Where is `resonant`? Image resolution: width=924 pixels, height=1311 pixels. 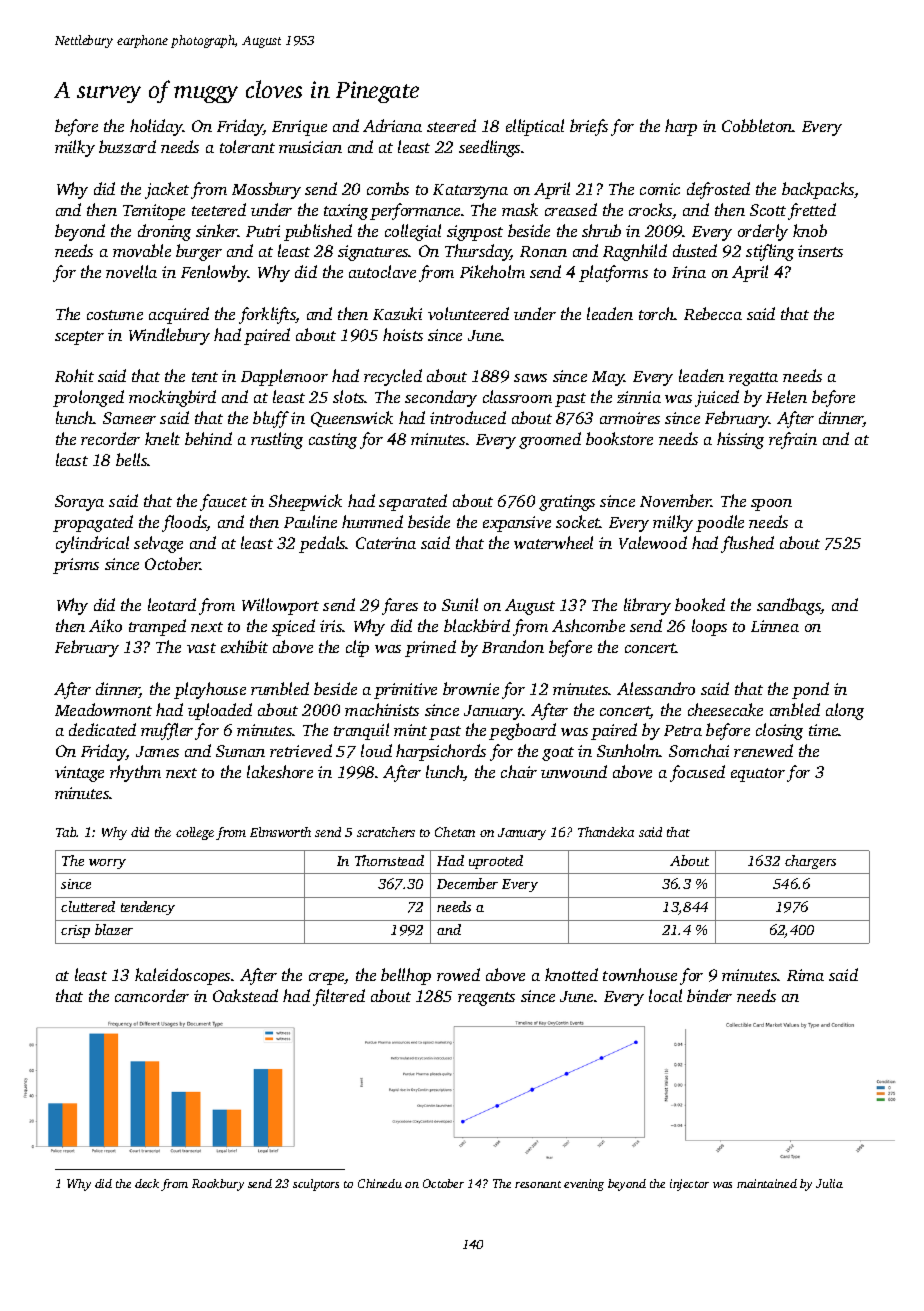
resonant is located at coordinates (538, 1184).
